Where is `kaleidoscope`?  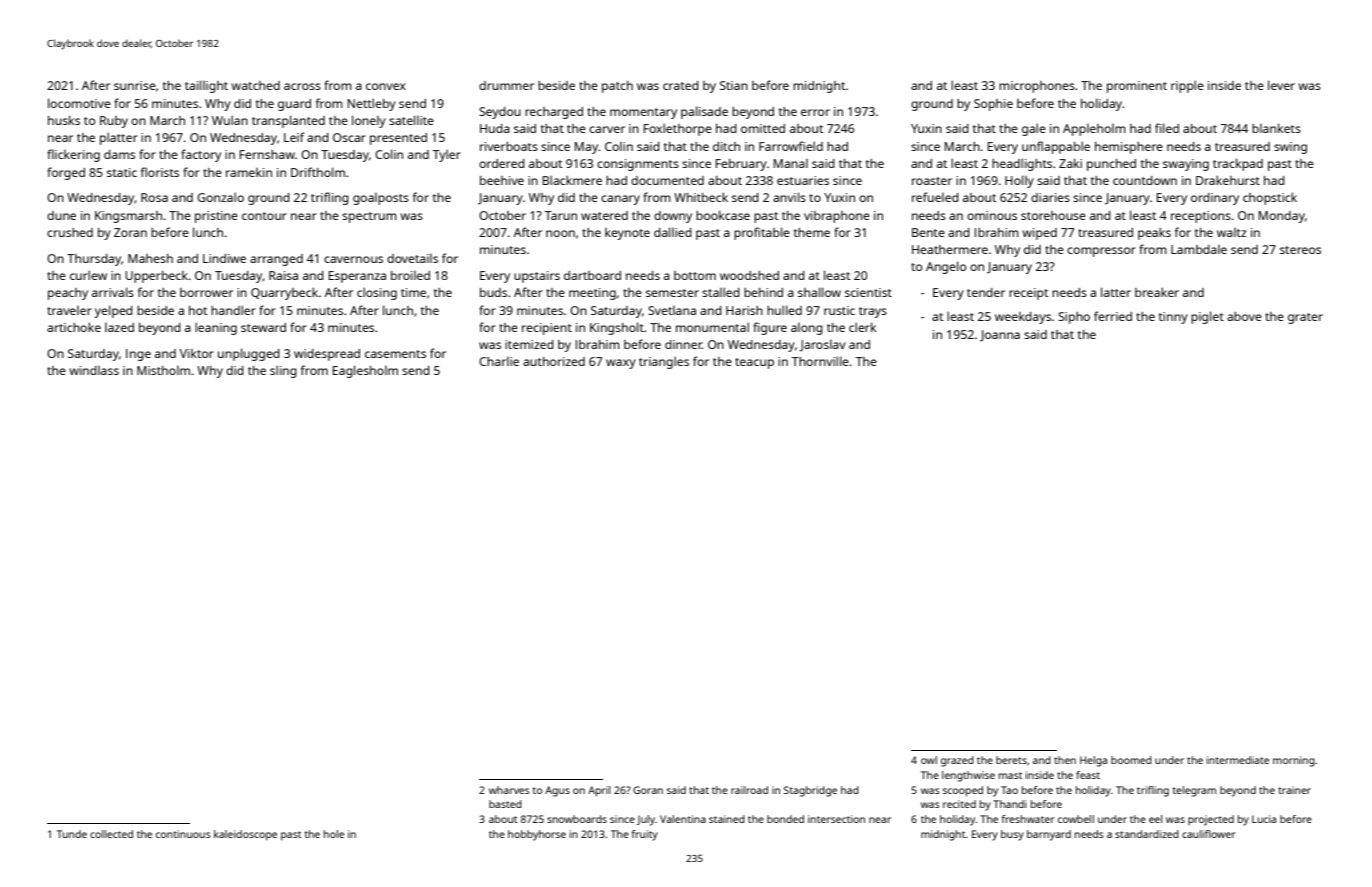 kaleidoscope is located at coordinates (245, 835).
